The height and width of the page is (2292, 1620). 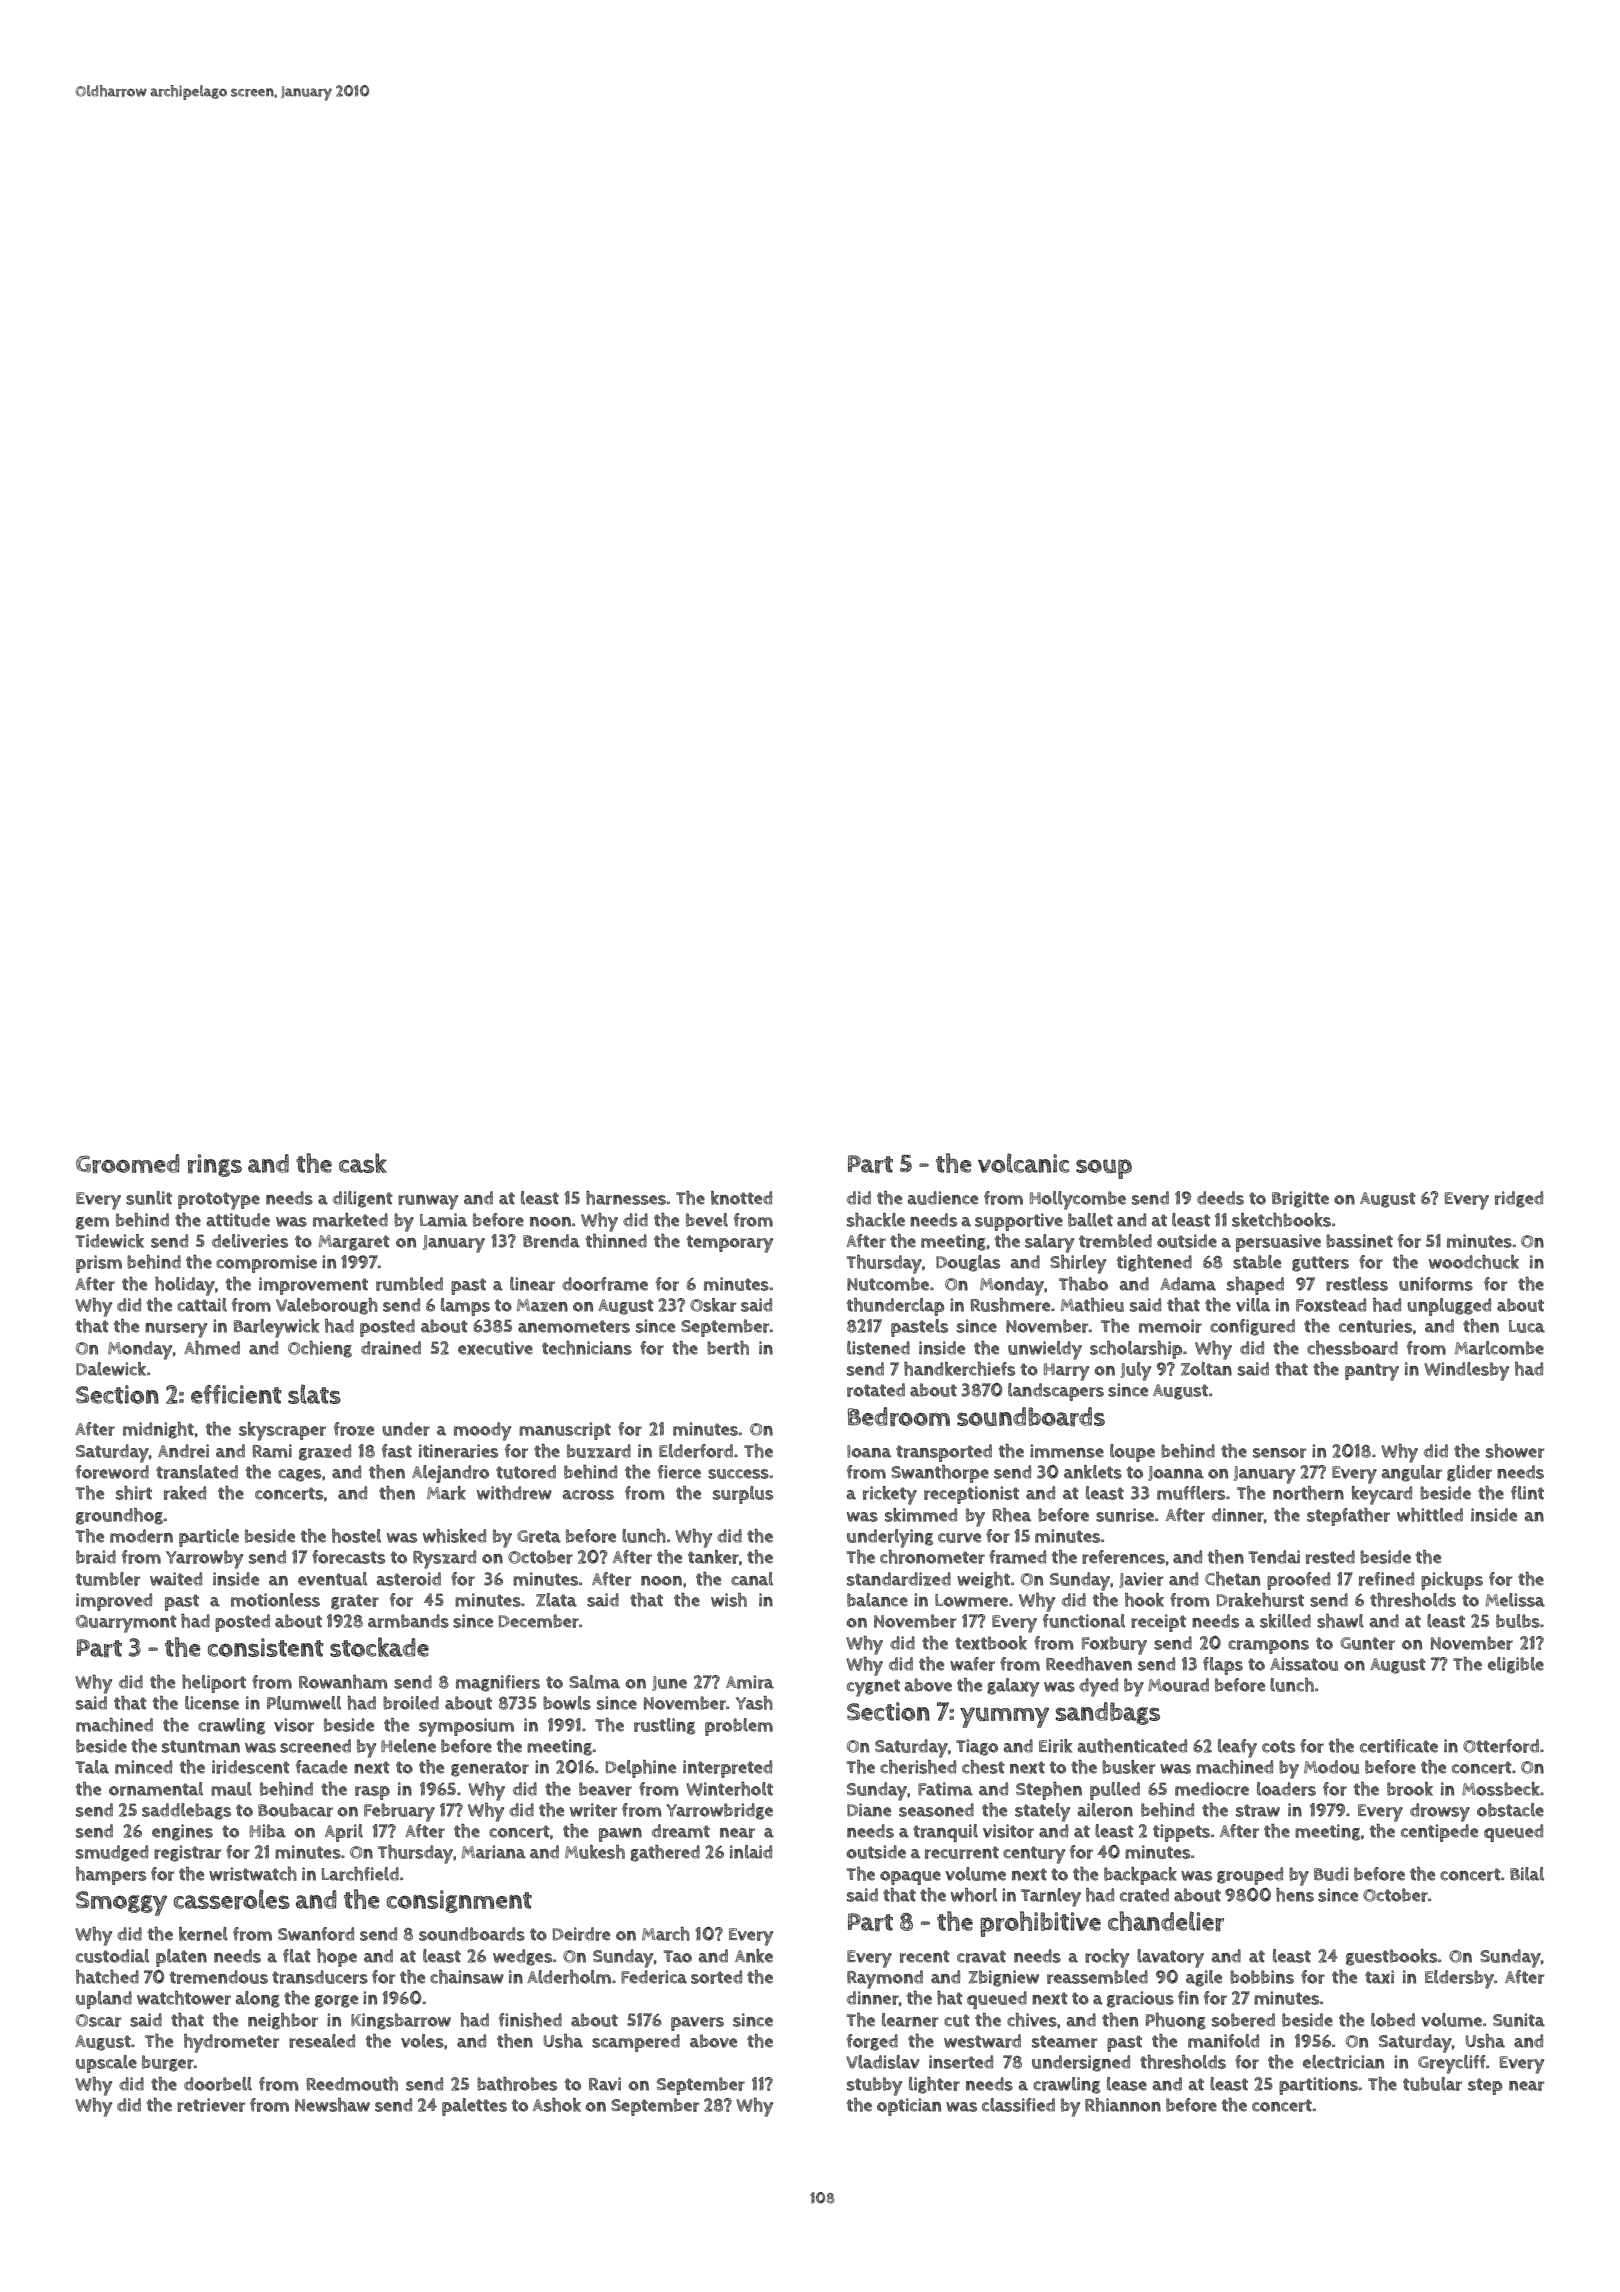 I want to click on iridescent, so click(x=251, y=1767).
